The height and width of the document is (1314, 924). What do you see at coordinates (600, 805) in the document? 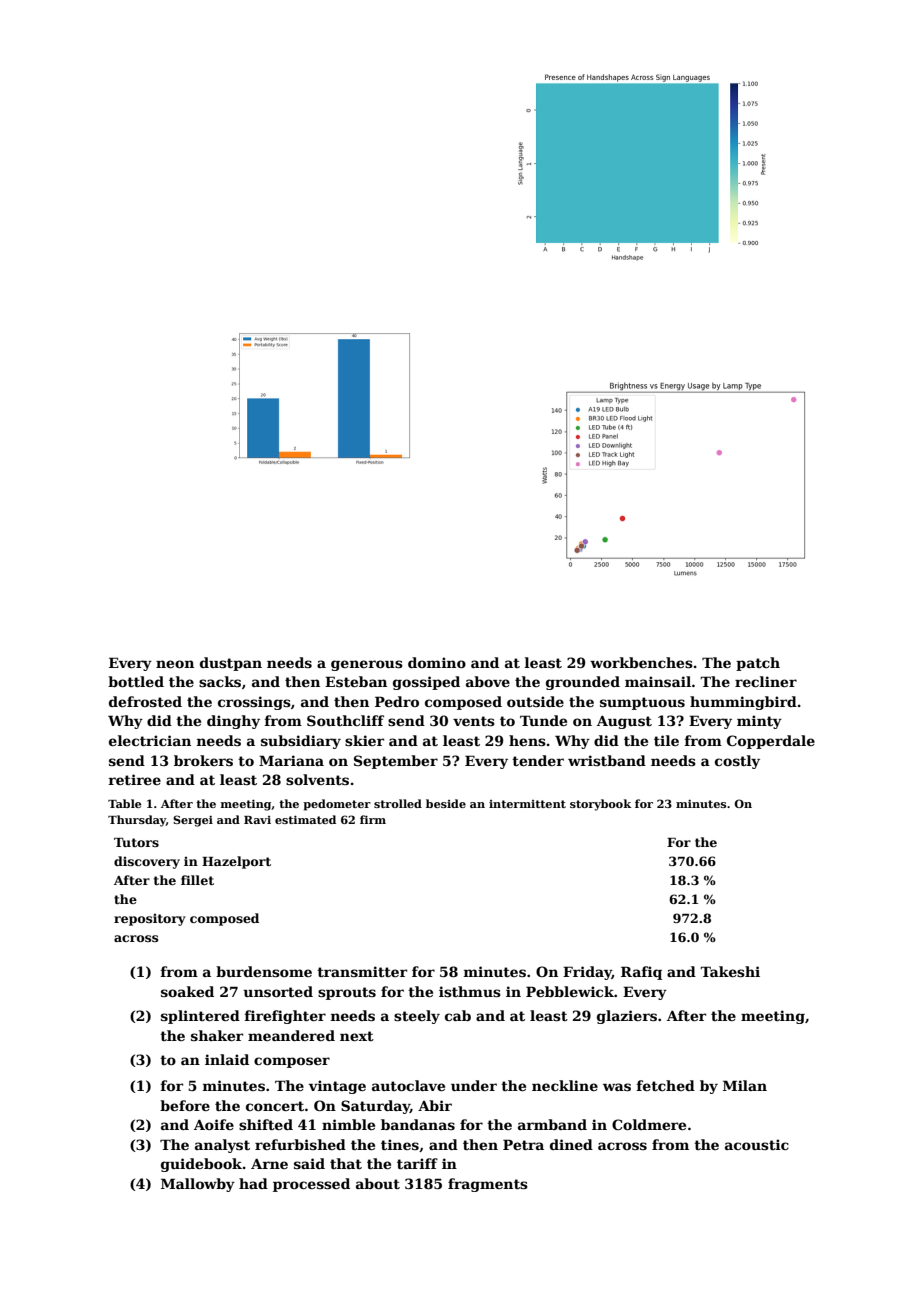
I see `storybook` at bounding box center [600, 805].
